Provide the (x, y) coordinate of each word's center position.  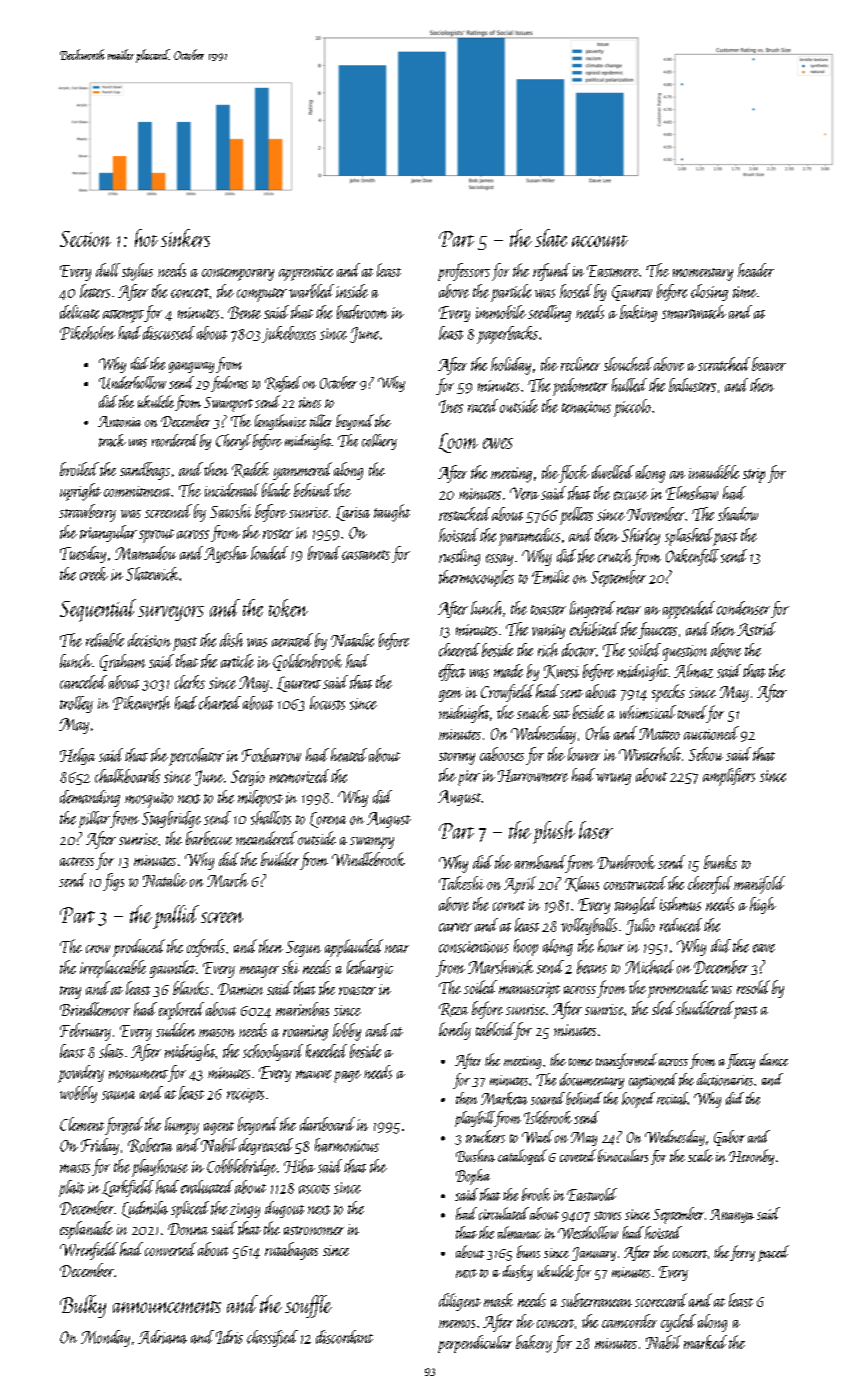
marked (705, 1342)
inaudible (714, 472)
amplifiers (729, 777)
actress (77, 861)
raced (483, 406)
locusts (327, 703)
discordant (344, 1337)
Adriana (162, 1337)
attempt (123, 316)
